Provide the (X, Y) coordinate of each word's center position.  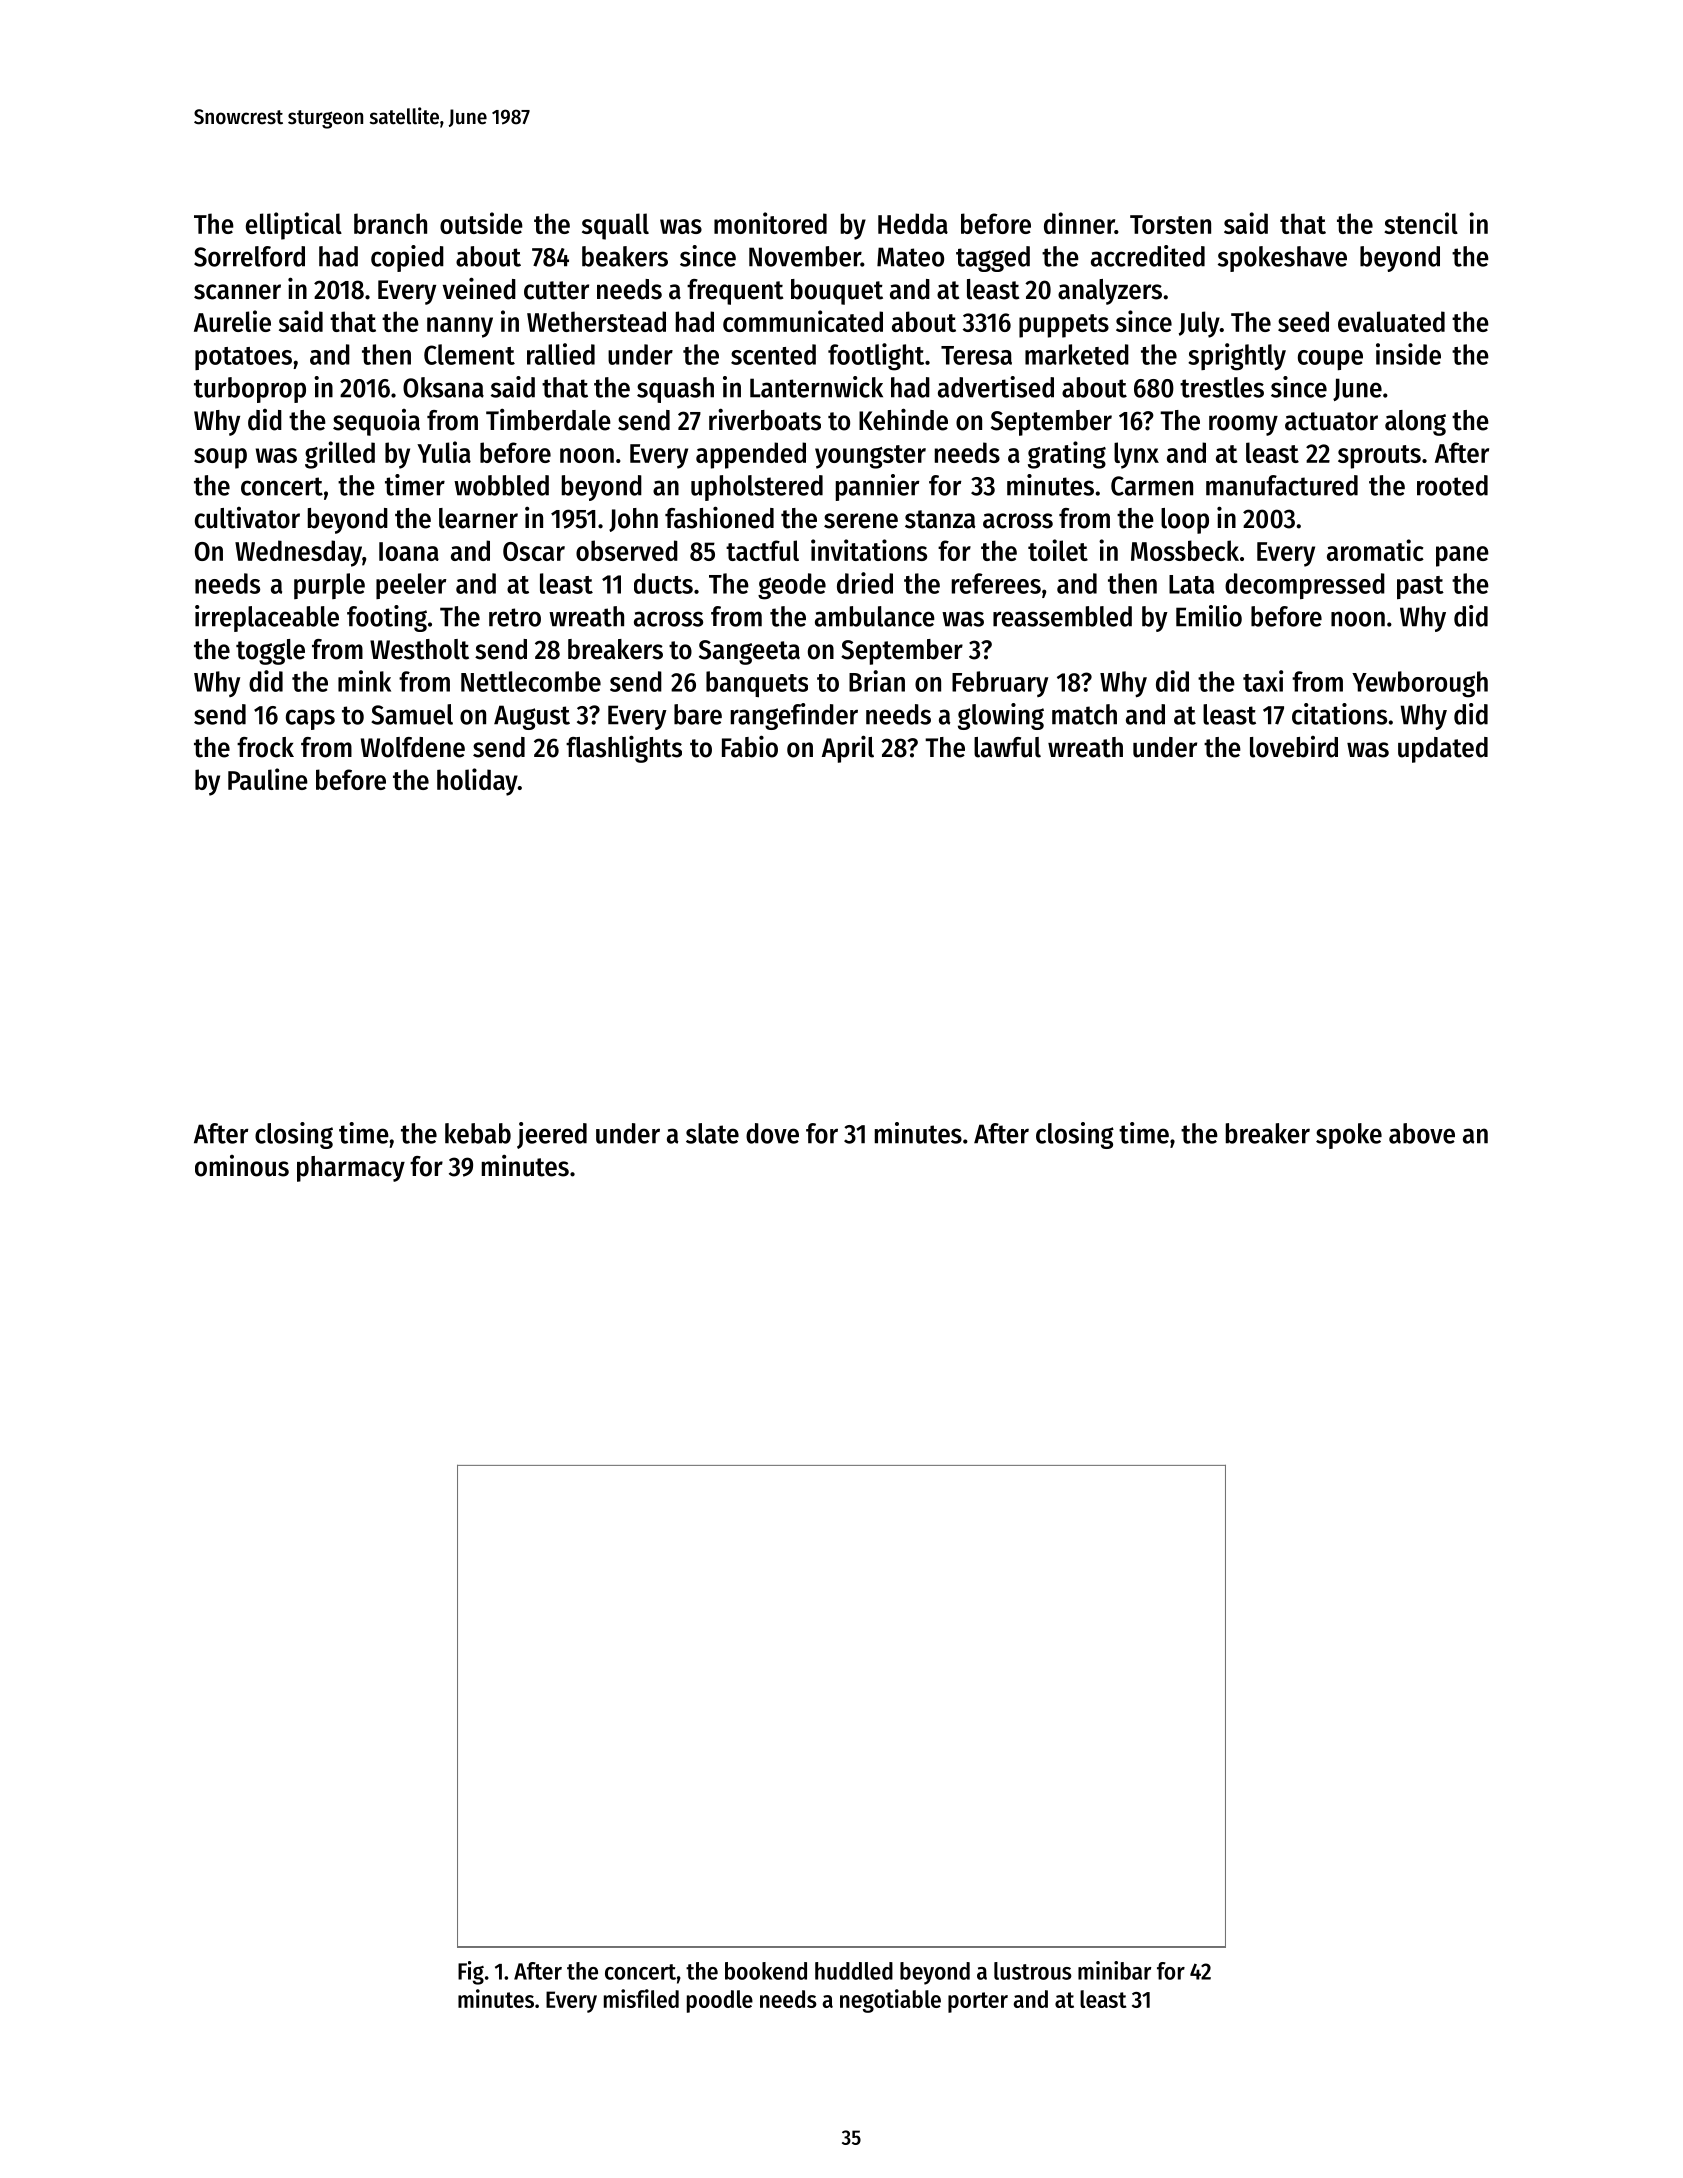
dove (772, 1133)
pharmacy (351, 1169)
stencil (1421, 223)
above (1422, 1133)
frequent (735, 292)
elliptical (294, 226)
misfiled (641, 1998)
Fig (471, 1973)
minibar (1115, 1970)
